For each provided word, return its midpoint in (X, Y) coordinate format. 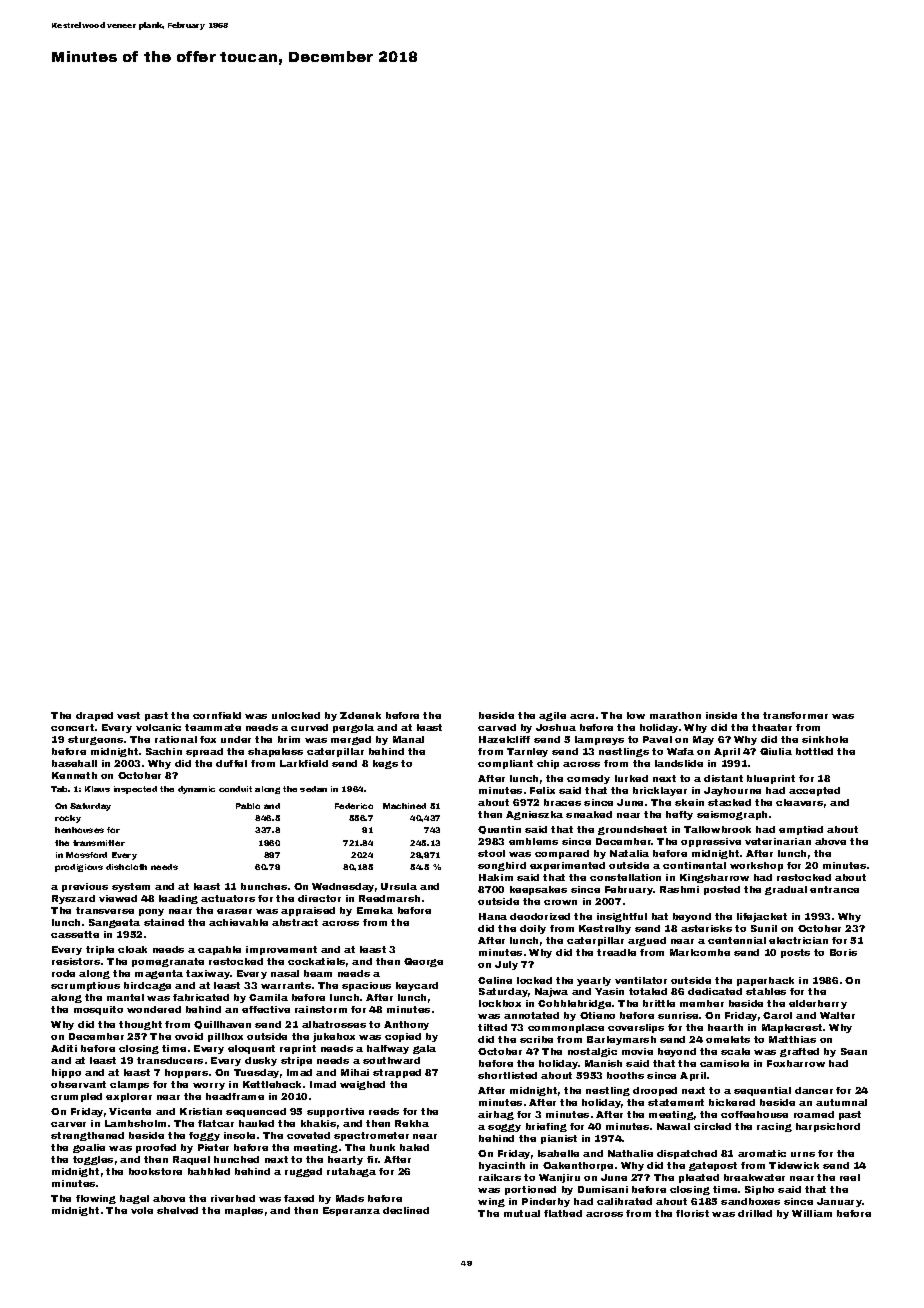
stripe (296, 1061)
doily (533, 929)
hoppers (186, 1073)
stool (491, 853)
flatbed (563, 1213)
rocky (68, 819)
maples (244, 1211)
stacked (729, 802)
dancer (814, 1090)
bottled (814, 751)
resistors (76, 961)
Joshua (556, 727)
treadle (616, 952)
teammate (213, 727)
